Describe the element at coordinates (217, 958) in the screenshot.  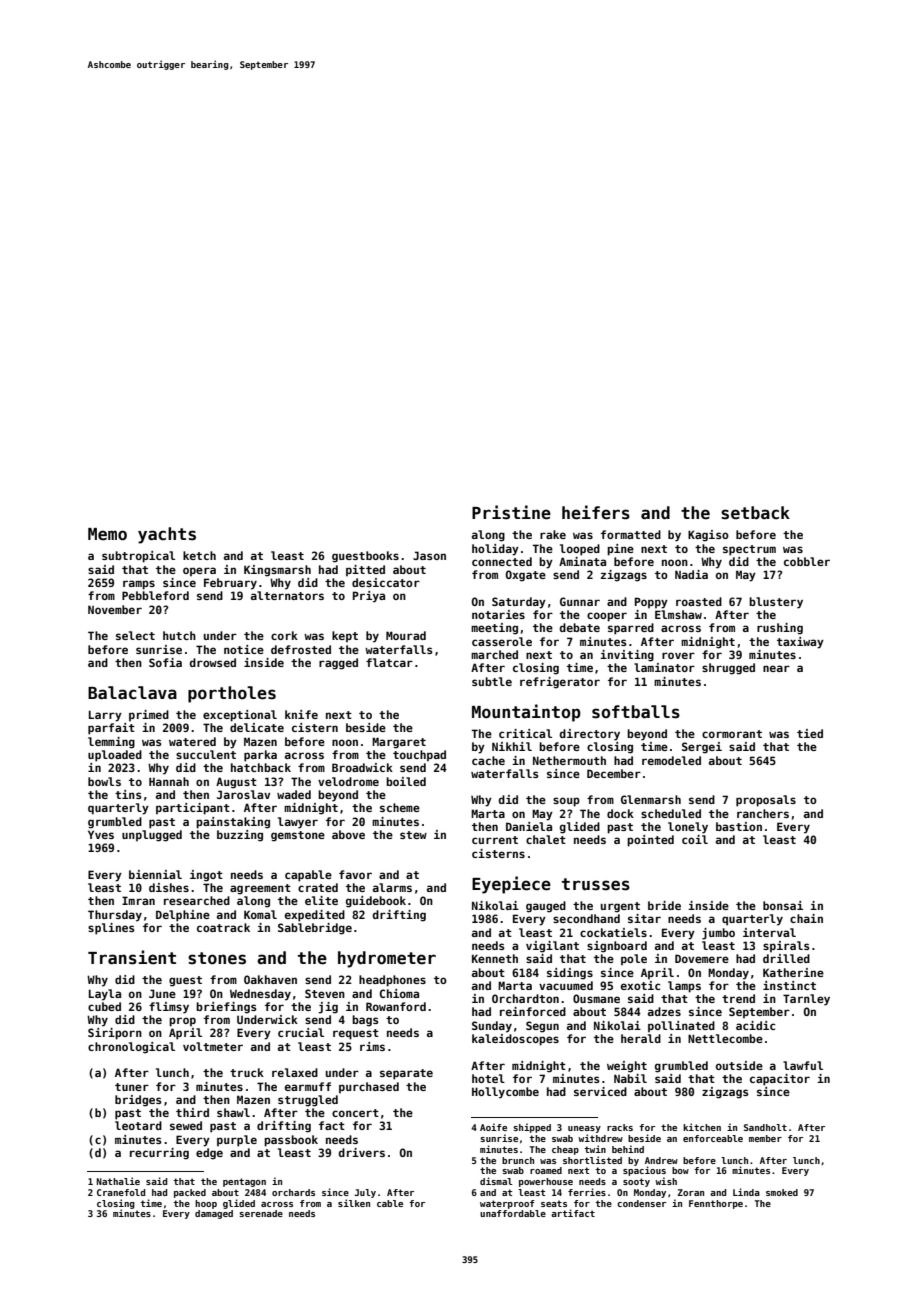
I see `stones` at that location.
